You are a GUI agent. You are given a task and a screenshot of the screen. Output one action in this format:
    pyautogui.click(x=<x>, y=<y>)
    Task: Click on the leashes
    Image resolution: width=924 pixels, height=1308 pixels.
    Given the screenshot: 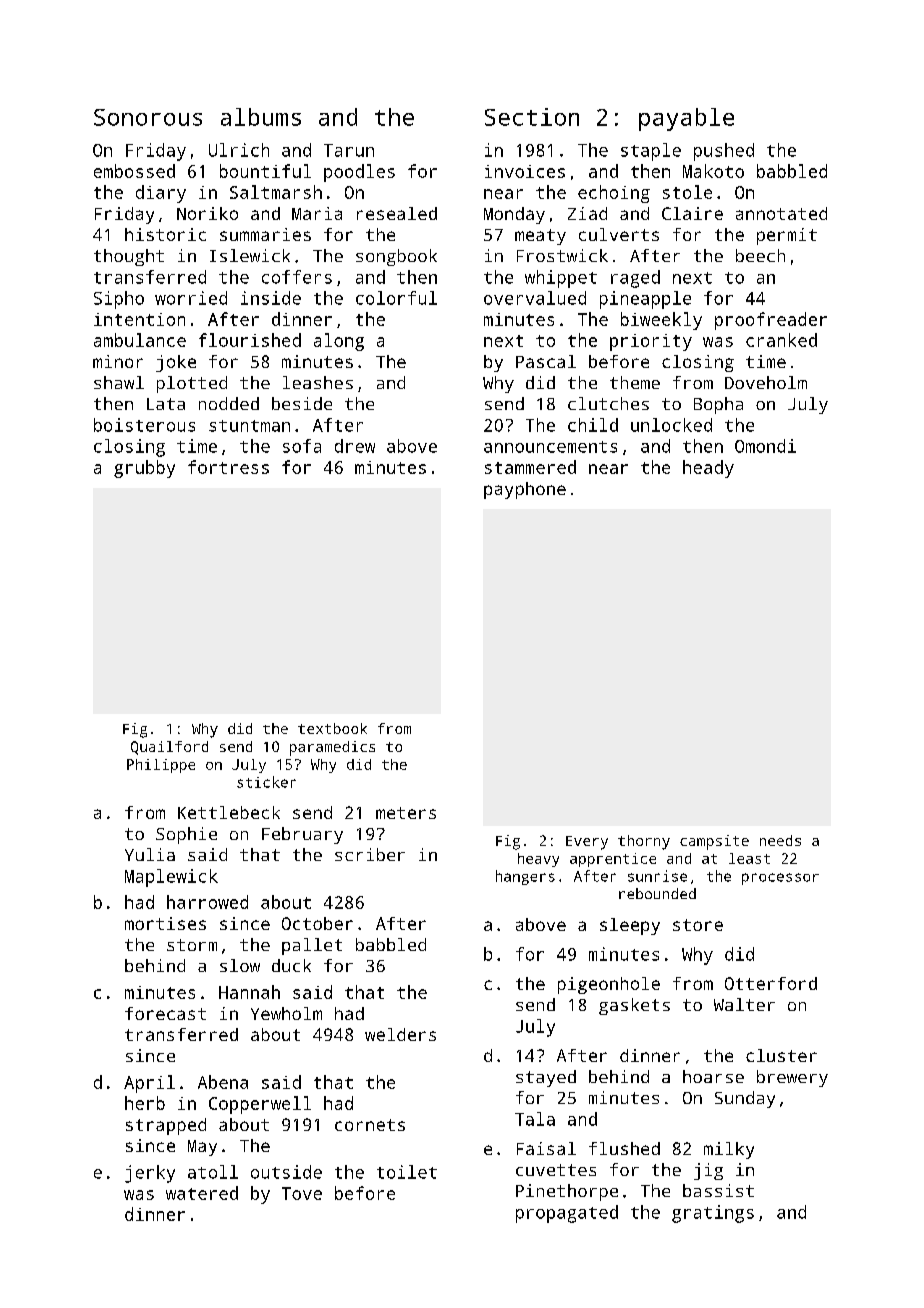 What is the action you would take?
    pyautogui.click(x=318, y=382)
